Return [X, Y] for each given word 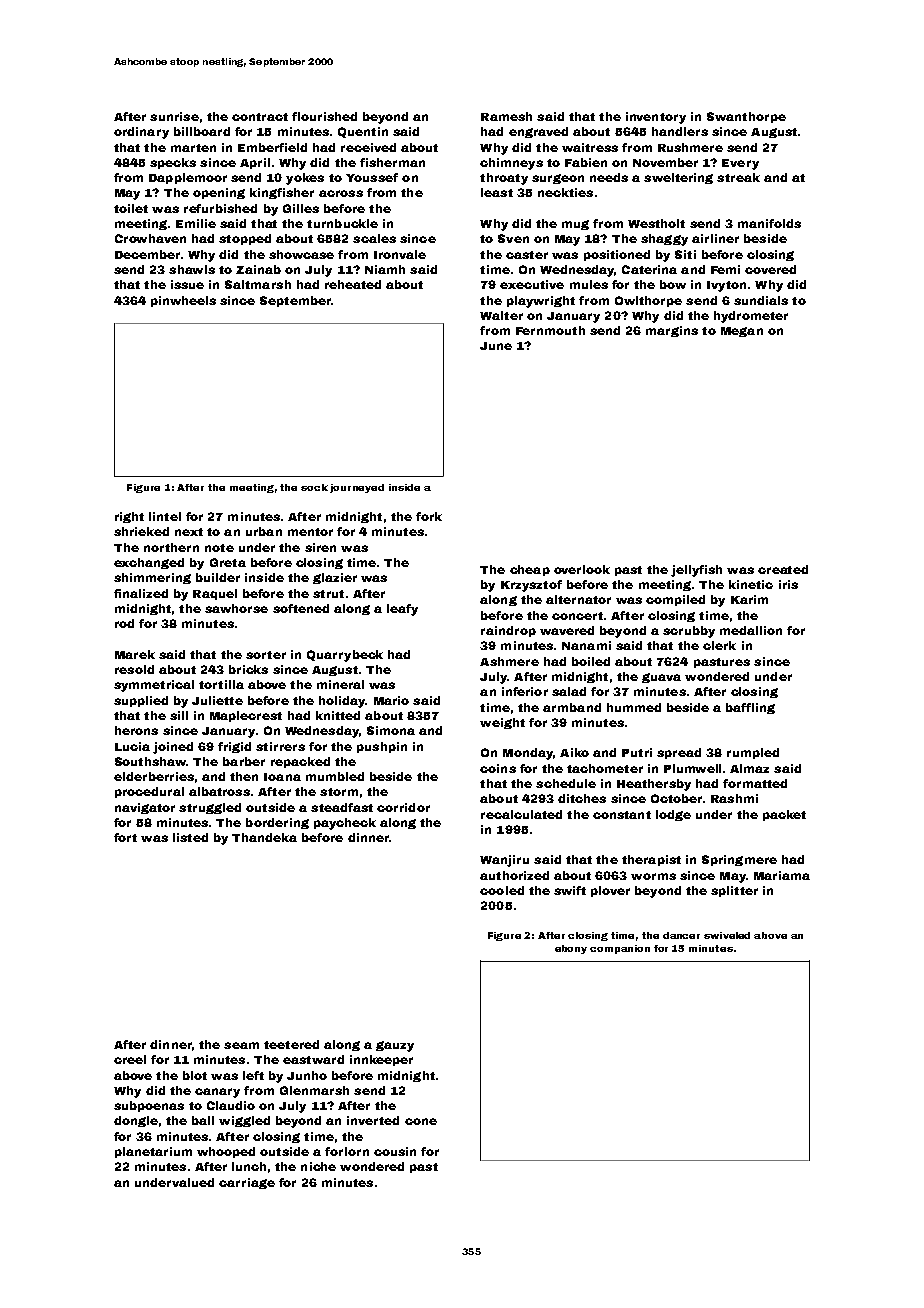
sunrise [174, 116]
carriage [247, 1183]
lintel [165, 516]
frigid [234, 747]
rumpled [753, 753]
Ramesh [506, 116]
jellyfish [696, 571]
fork [429, 516]
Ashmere [509, 661]
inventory [656, 118]
